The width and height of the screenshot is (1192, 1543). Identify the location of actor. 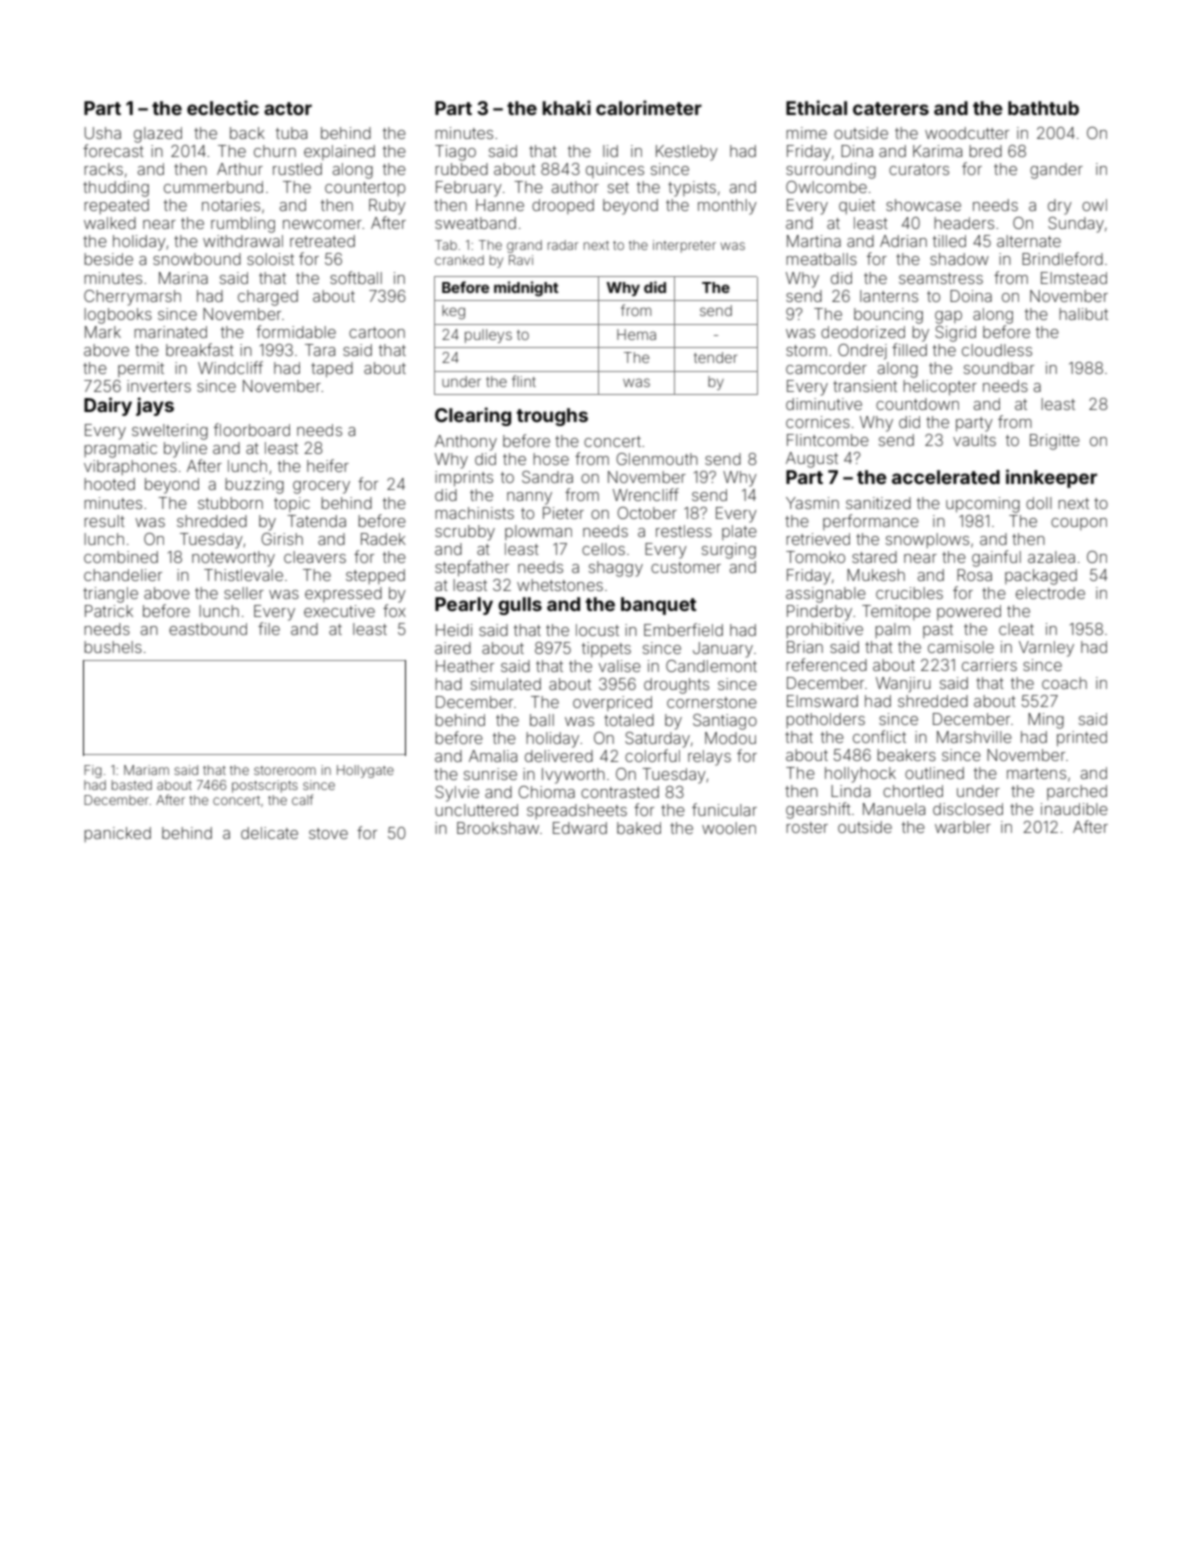
(288, 108).
